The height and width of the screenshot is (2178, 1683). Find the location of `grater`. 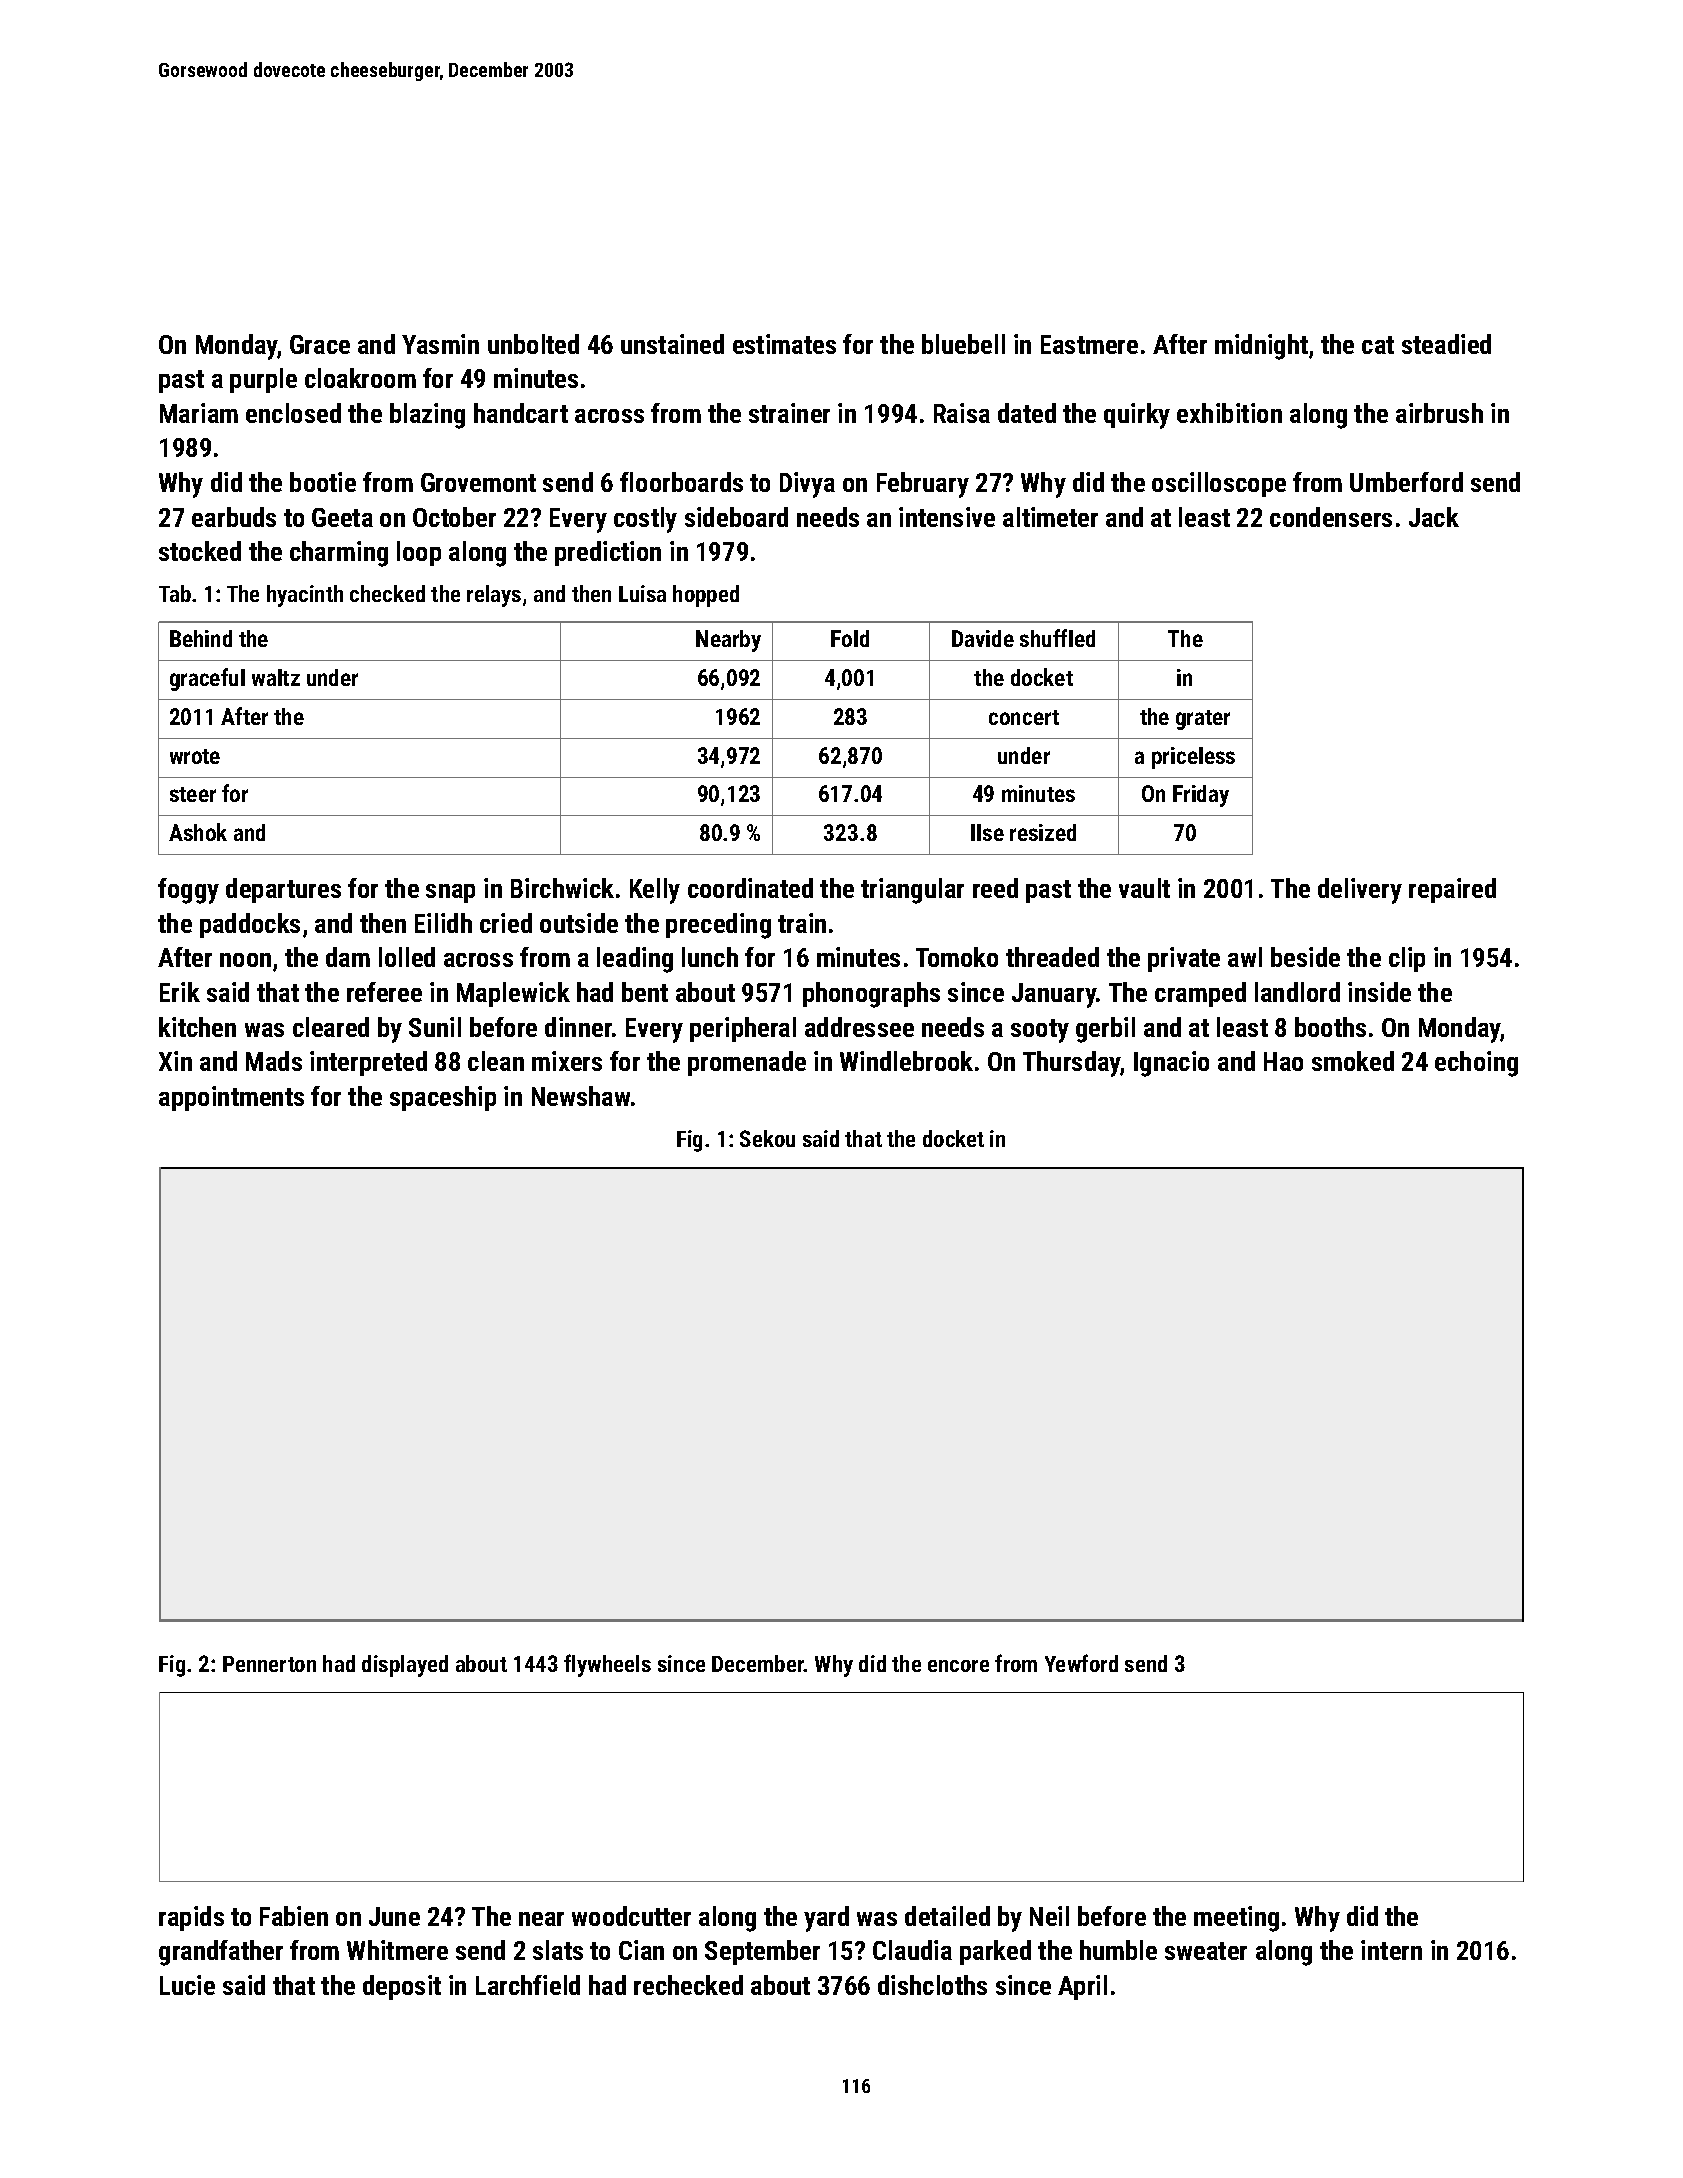

grater is located at coordinates (1203, 720).
